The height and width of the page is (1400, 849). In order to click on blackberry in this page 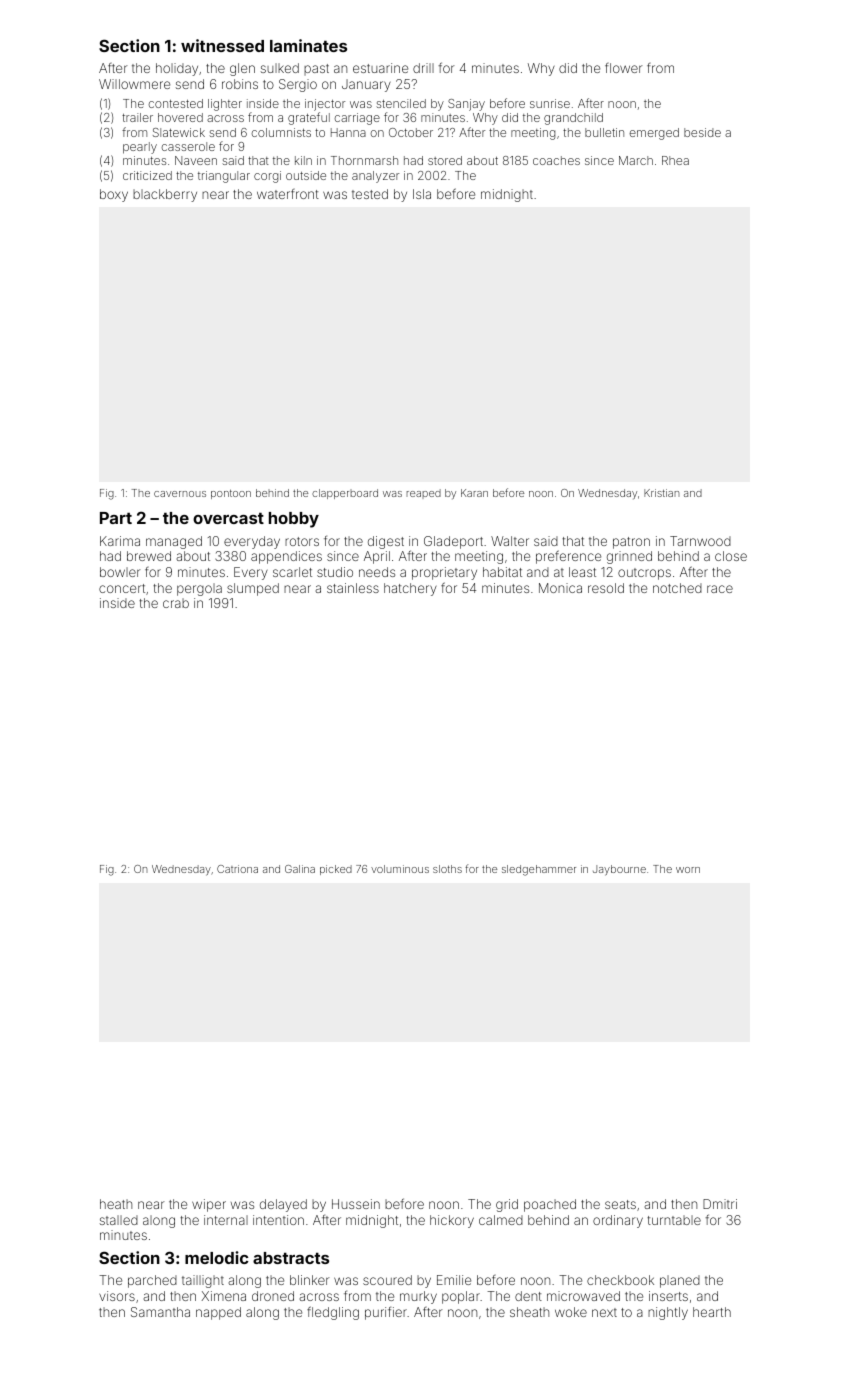, I will do `click(165, 195)`.
